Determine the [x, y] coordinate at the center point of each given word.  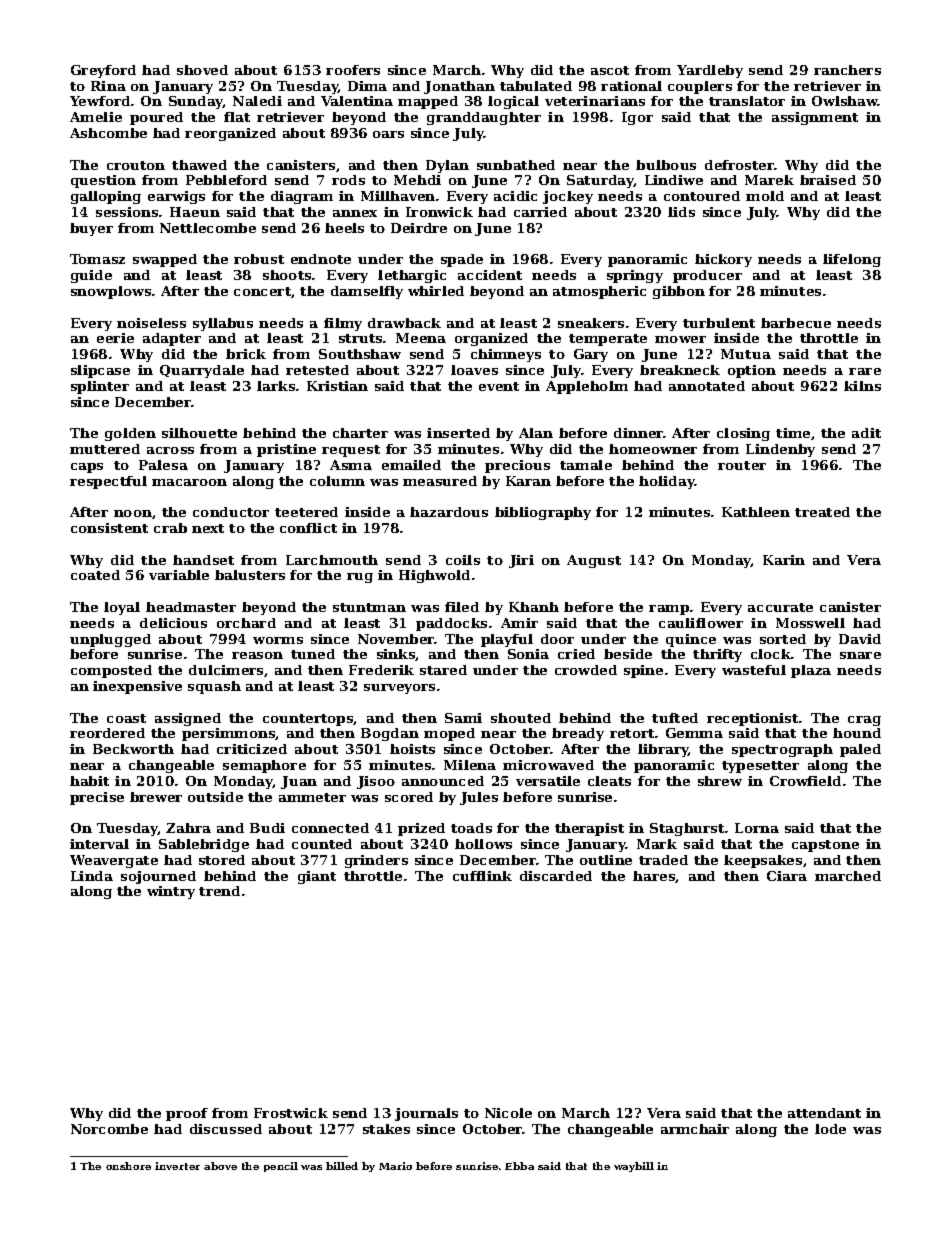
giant [317, 877]
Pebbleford [226, 180]
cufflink [482, 876]
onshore [128, 1166]
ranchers [847, 70]
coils [463, 560]
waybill [634, 1167]
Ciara [787, 876]
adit [866, 433]
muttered [105, 449]
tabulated [536, 86]
